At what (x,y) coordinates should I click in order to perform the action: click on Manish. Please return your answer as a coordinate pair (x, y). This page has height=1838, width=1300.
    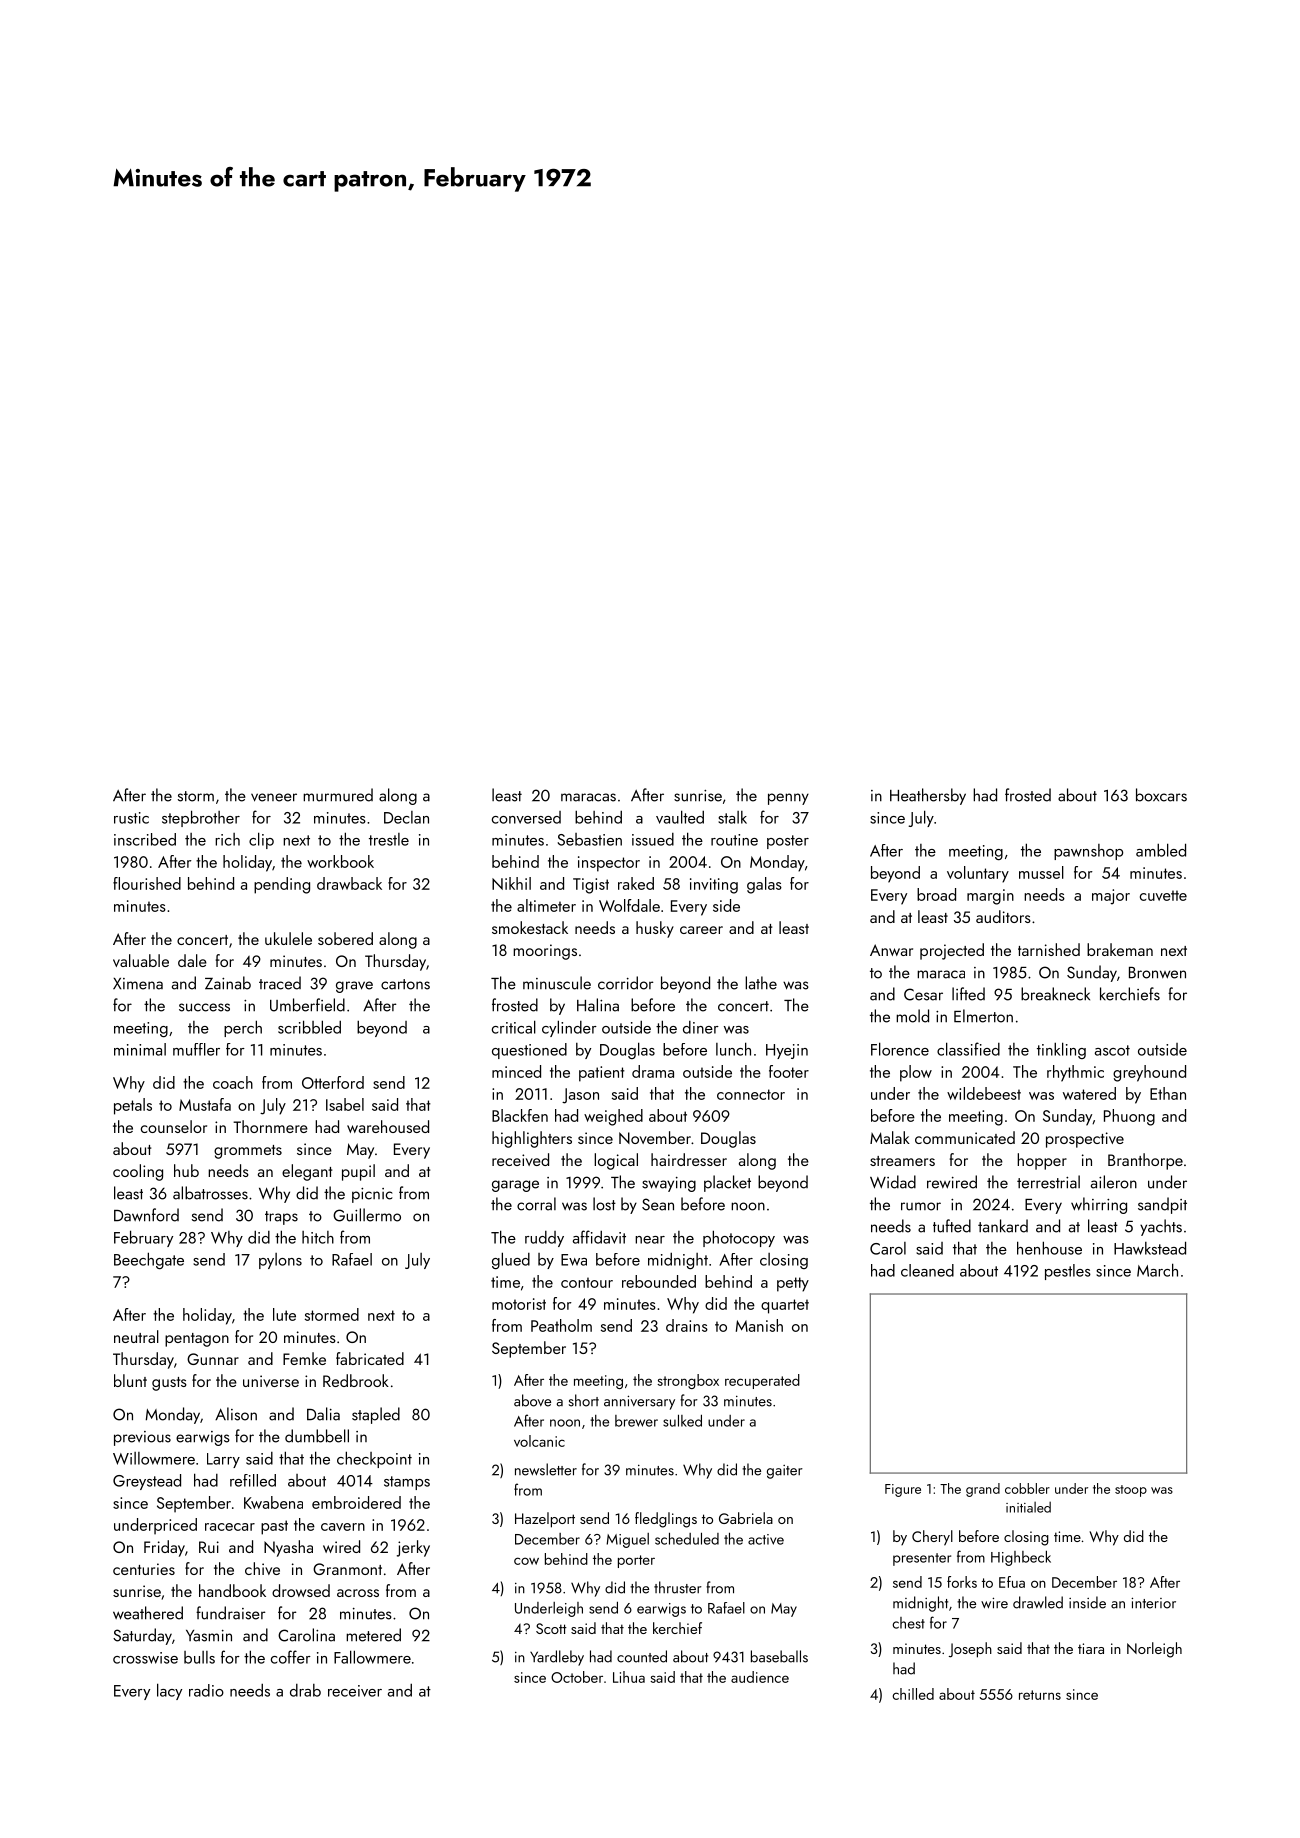
    Looking at the image, I should click on (759, 1325).
